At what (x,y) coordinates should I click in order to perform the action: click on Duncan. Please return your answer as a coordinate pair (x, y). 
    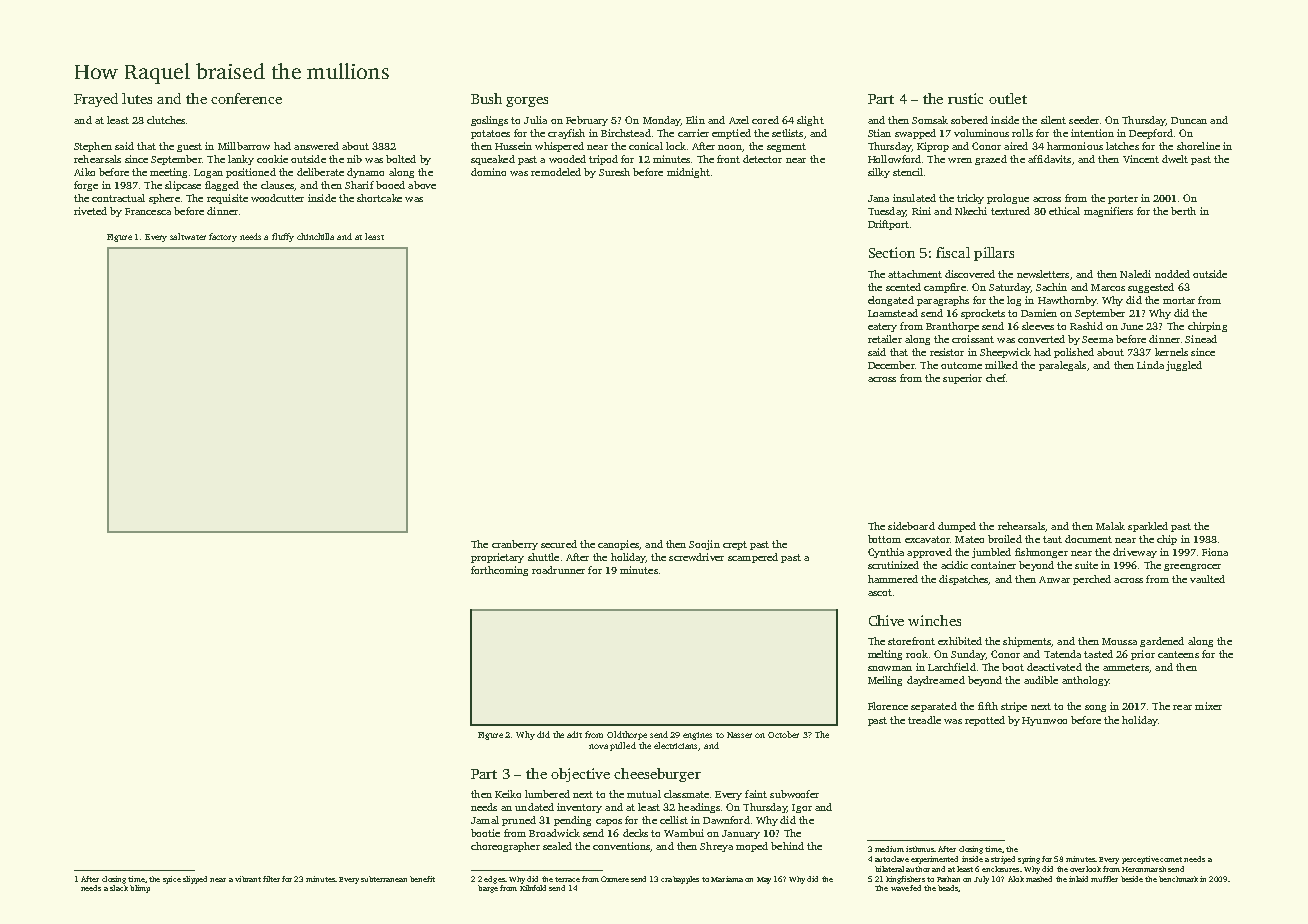
    Looking at the image, I should click on (1189, 120).
